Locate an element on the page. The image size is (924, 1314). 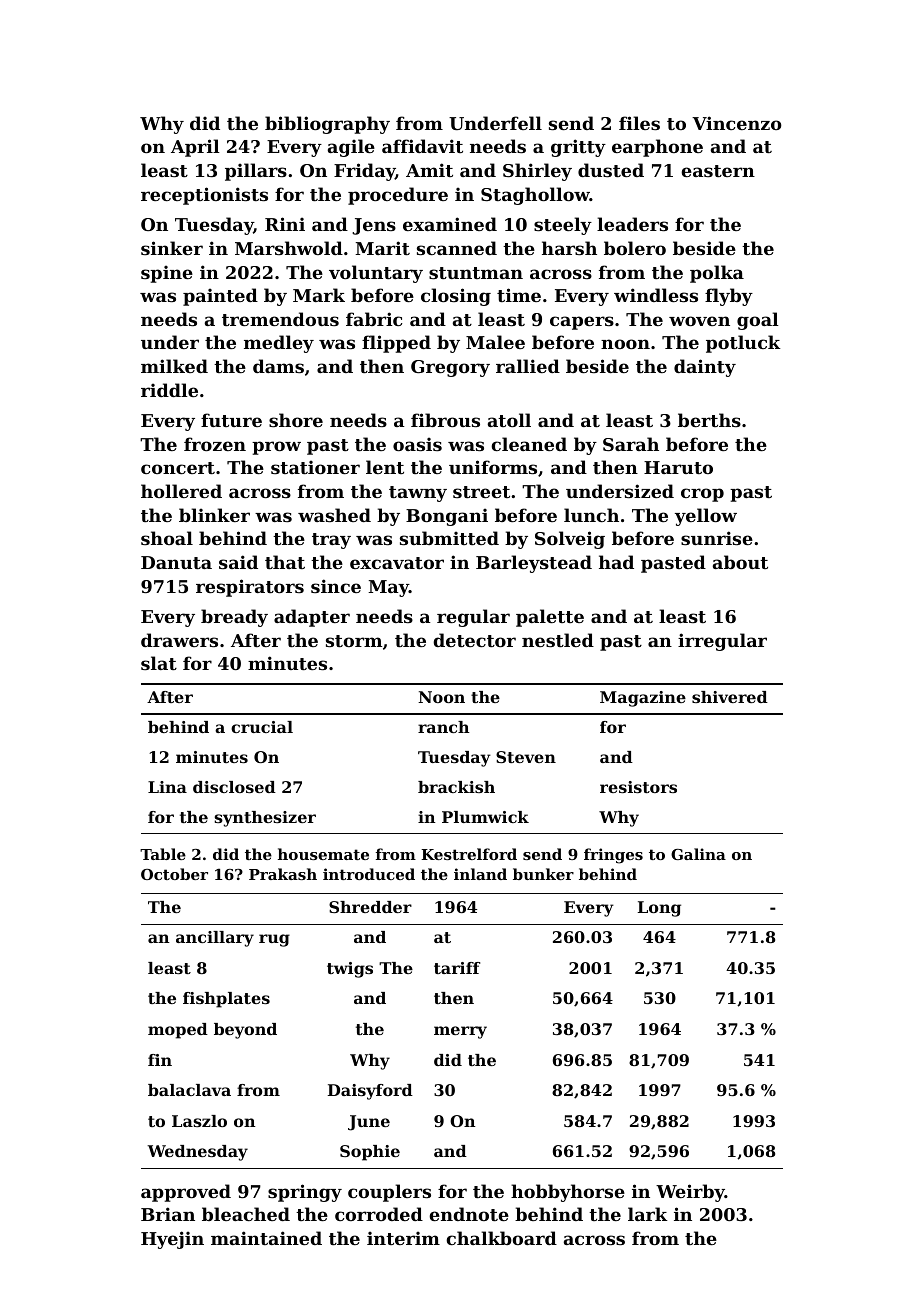
berths is located at coordinates (709, 420).
